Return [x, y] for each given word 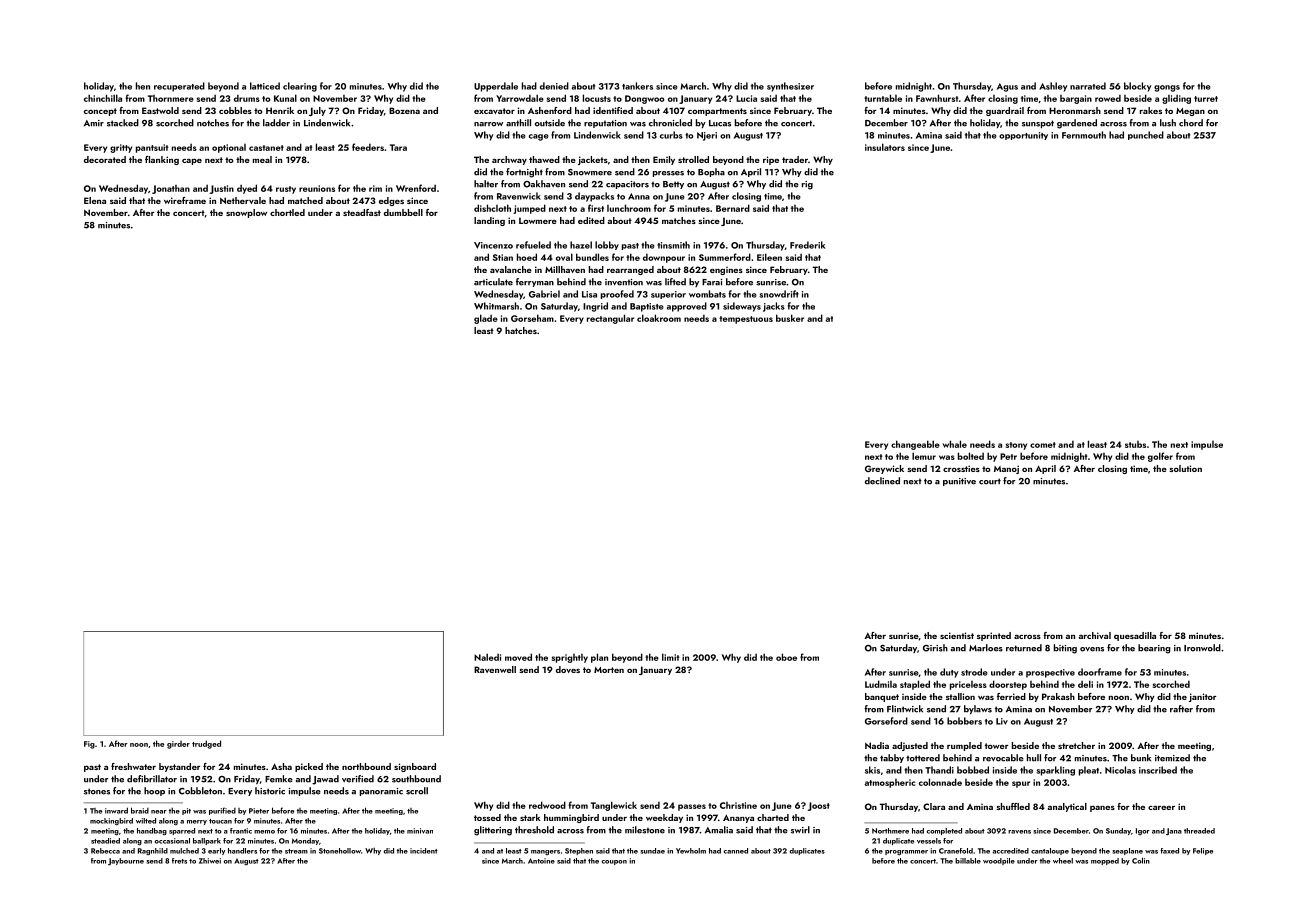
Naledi [487, 657]
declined [882, 481]
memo [264, 832]
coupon [614, 862]
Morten [609, 670]
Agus [1007, 87]
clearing [300, 87]
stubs [1135, 444]
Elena [95, 200]
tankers [637, 86]
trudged [206, 744]
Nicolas [1120, 770]
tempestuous [746, 320]
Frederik [807, 245]
